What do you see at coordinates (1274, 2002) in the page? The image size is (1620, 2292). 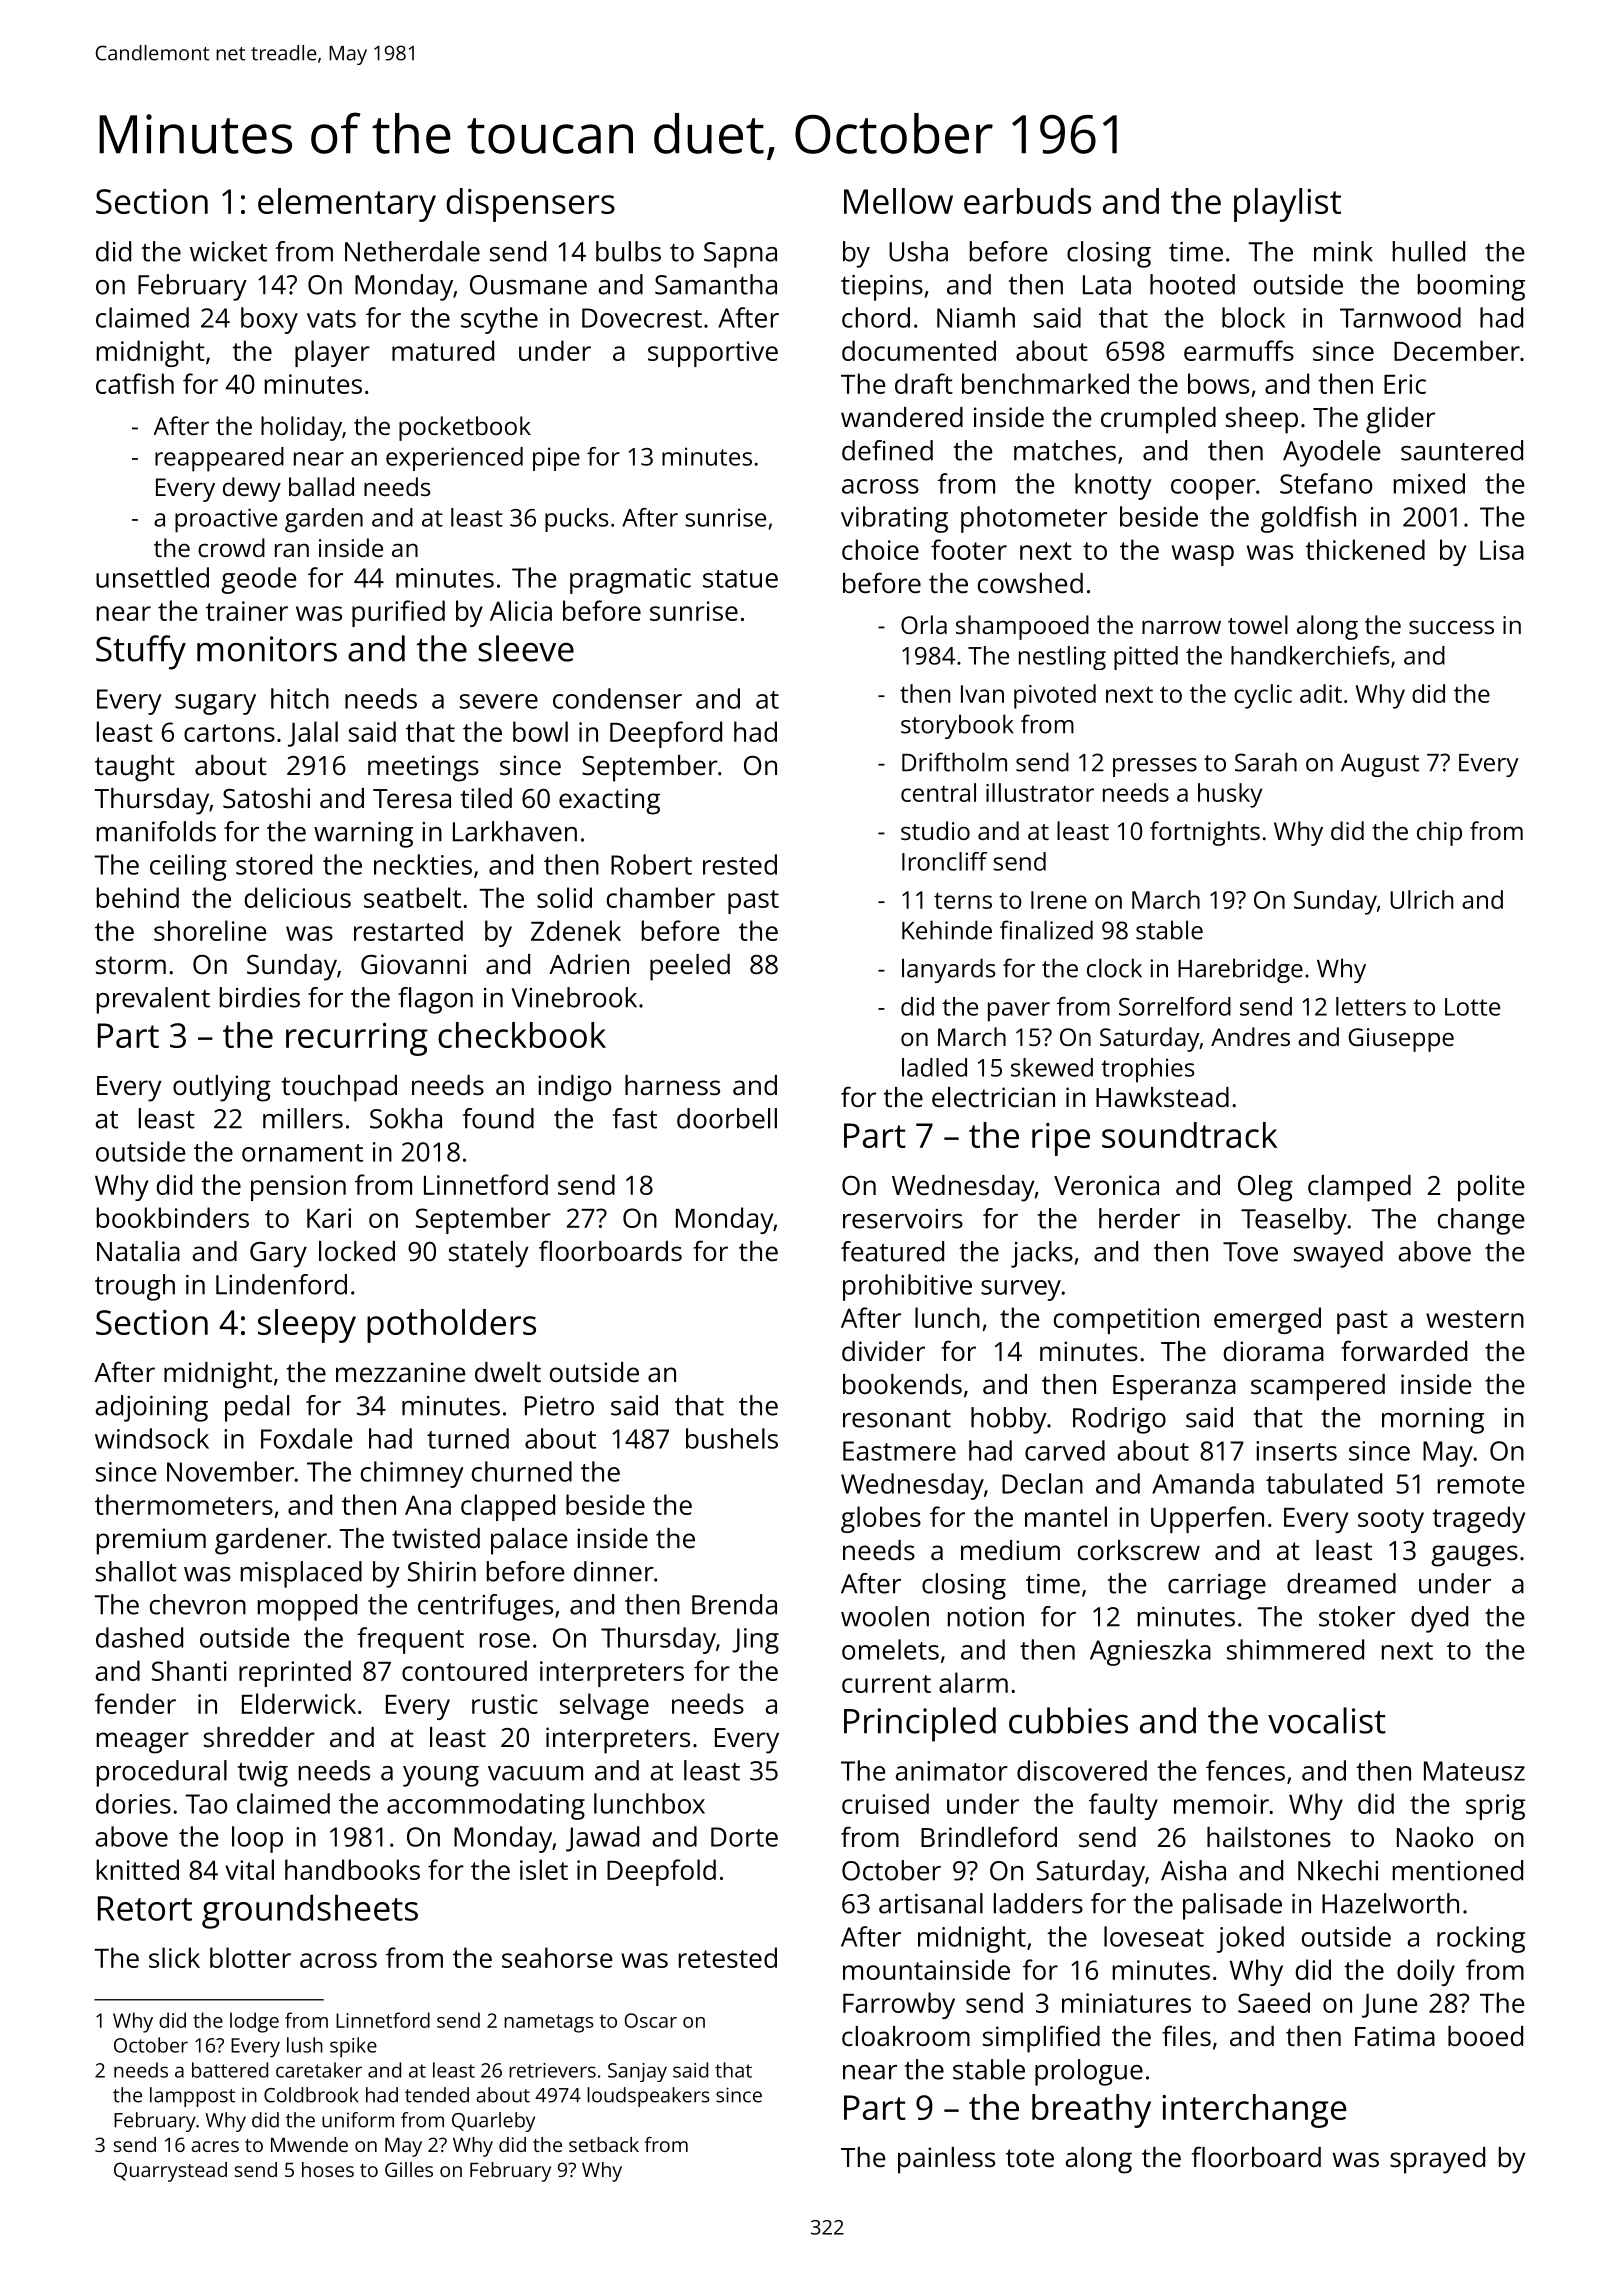 I see `Saeed` at bounding box center [1274, 2002].
